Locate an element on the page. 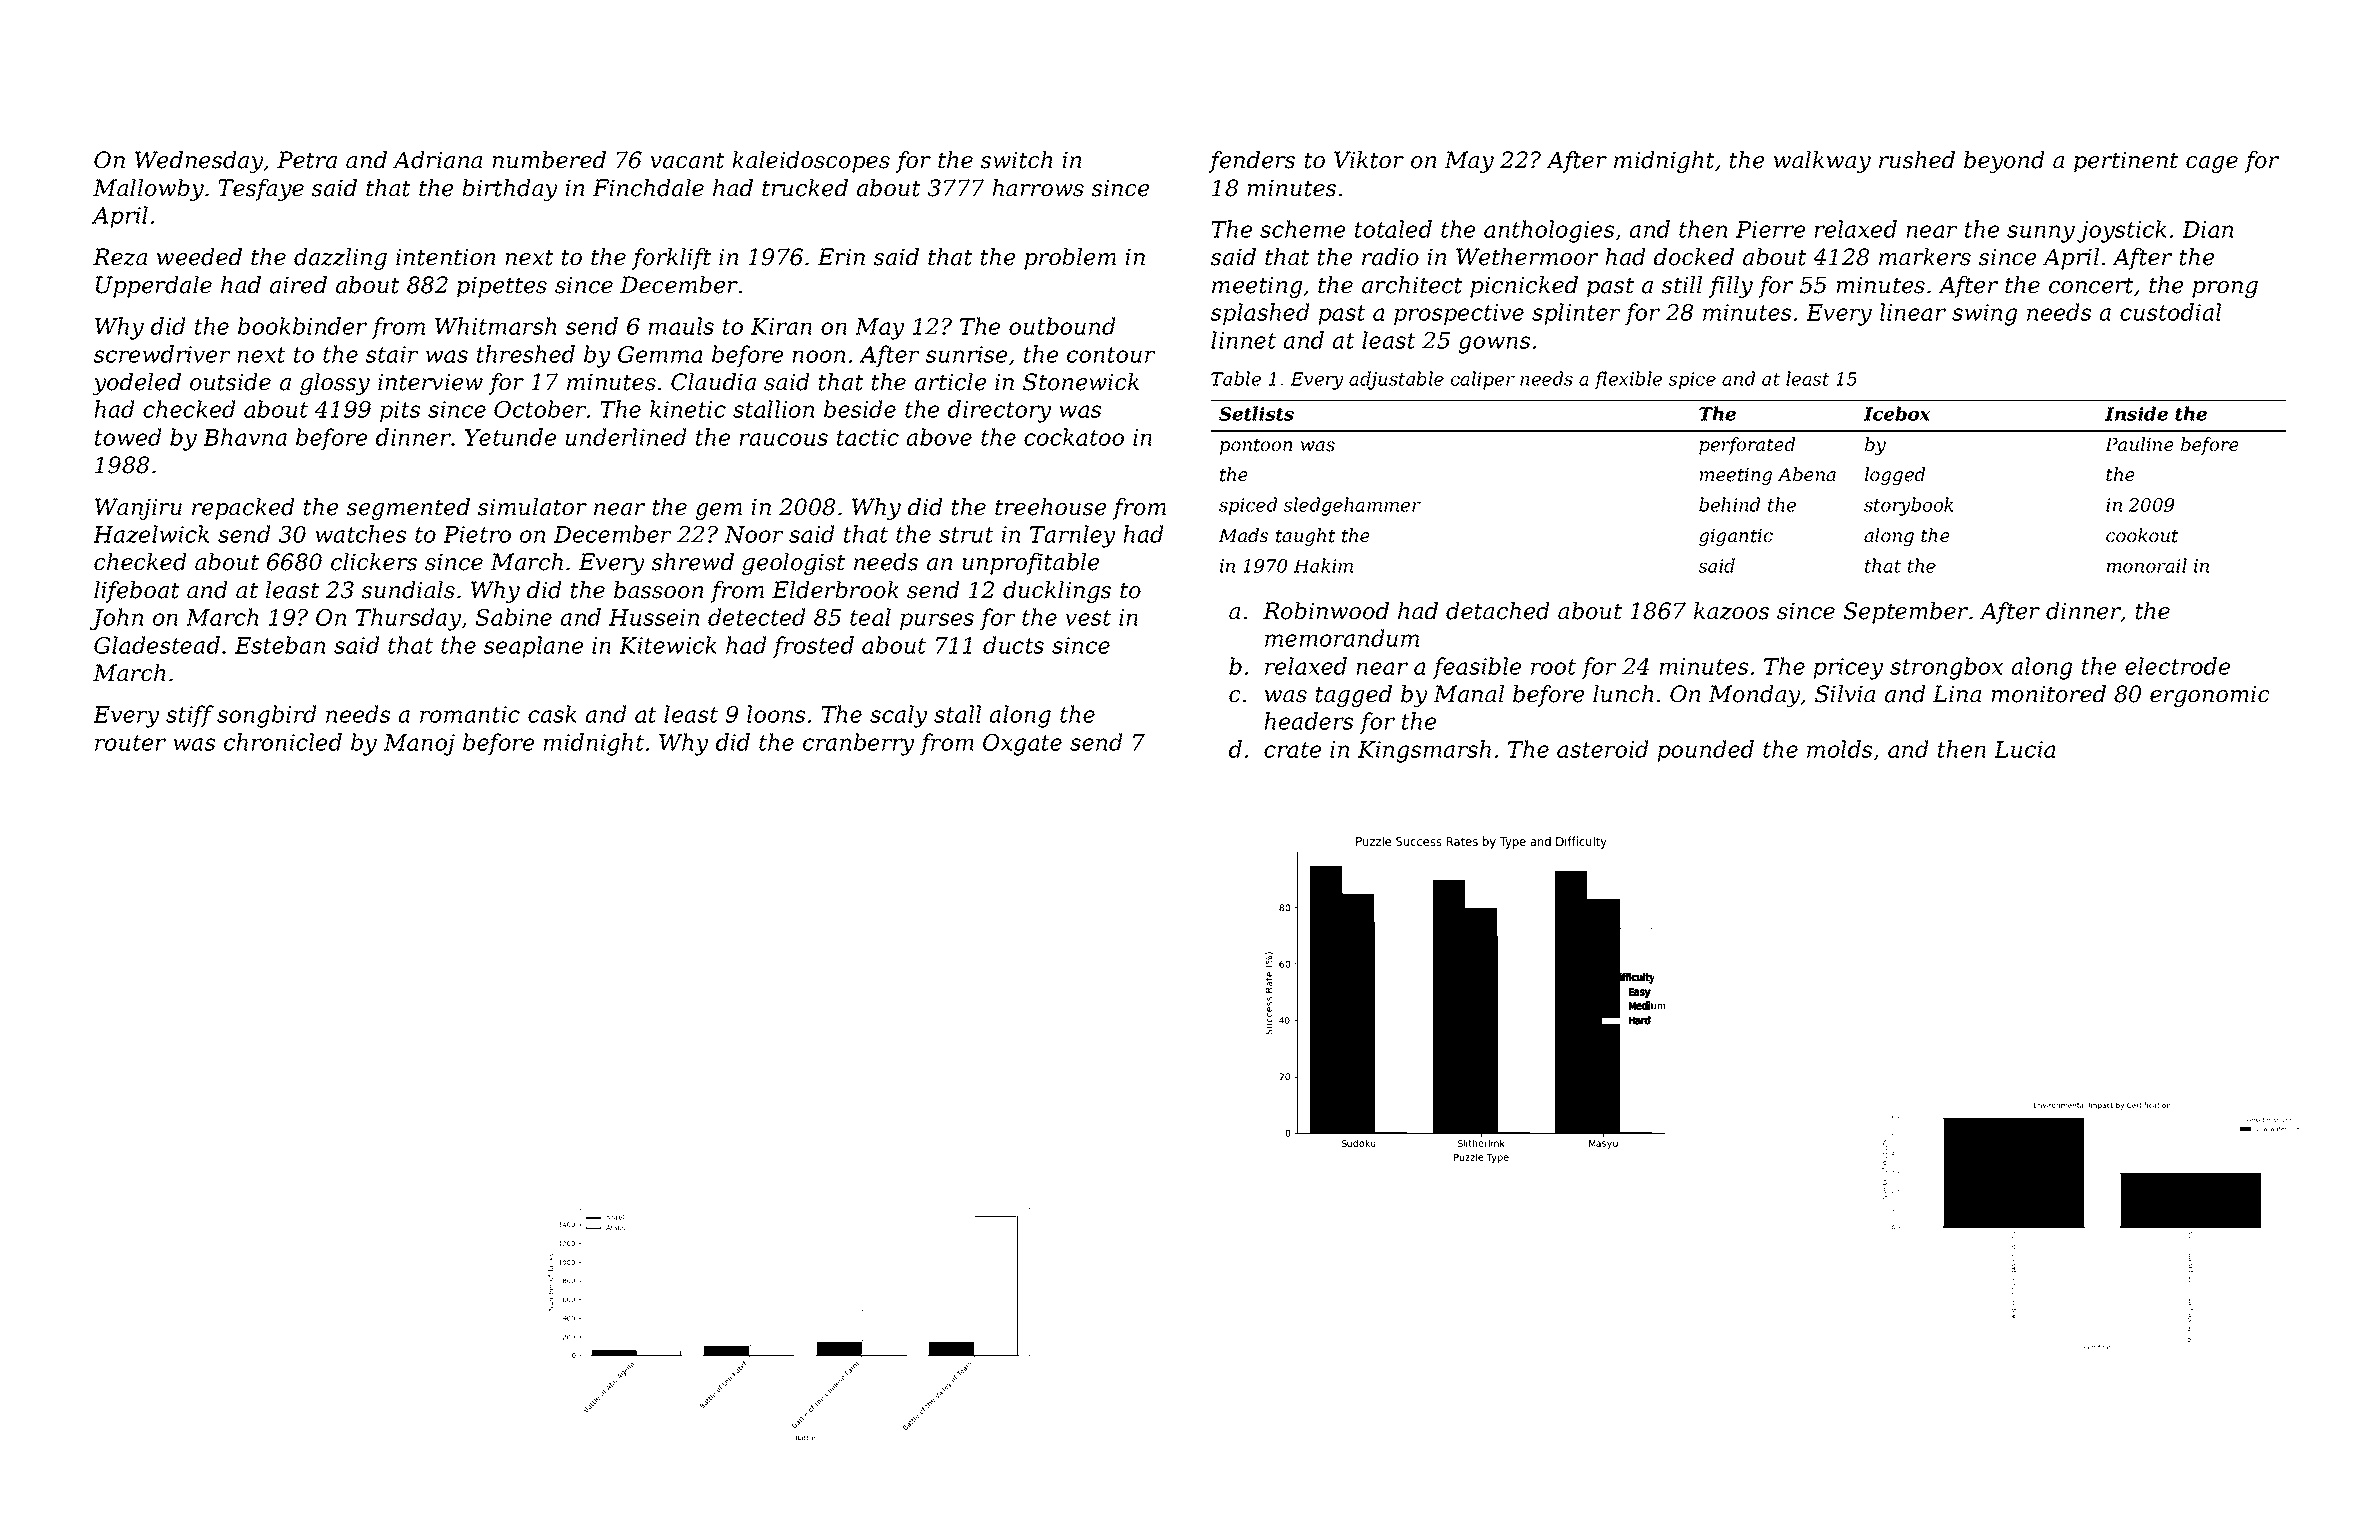 This page has height=1540, width=2380. splinter is located at coordinates (1576, 314).
